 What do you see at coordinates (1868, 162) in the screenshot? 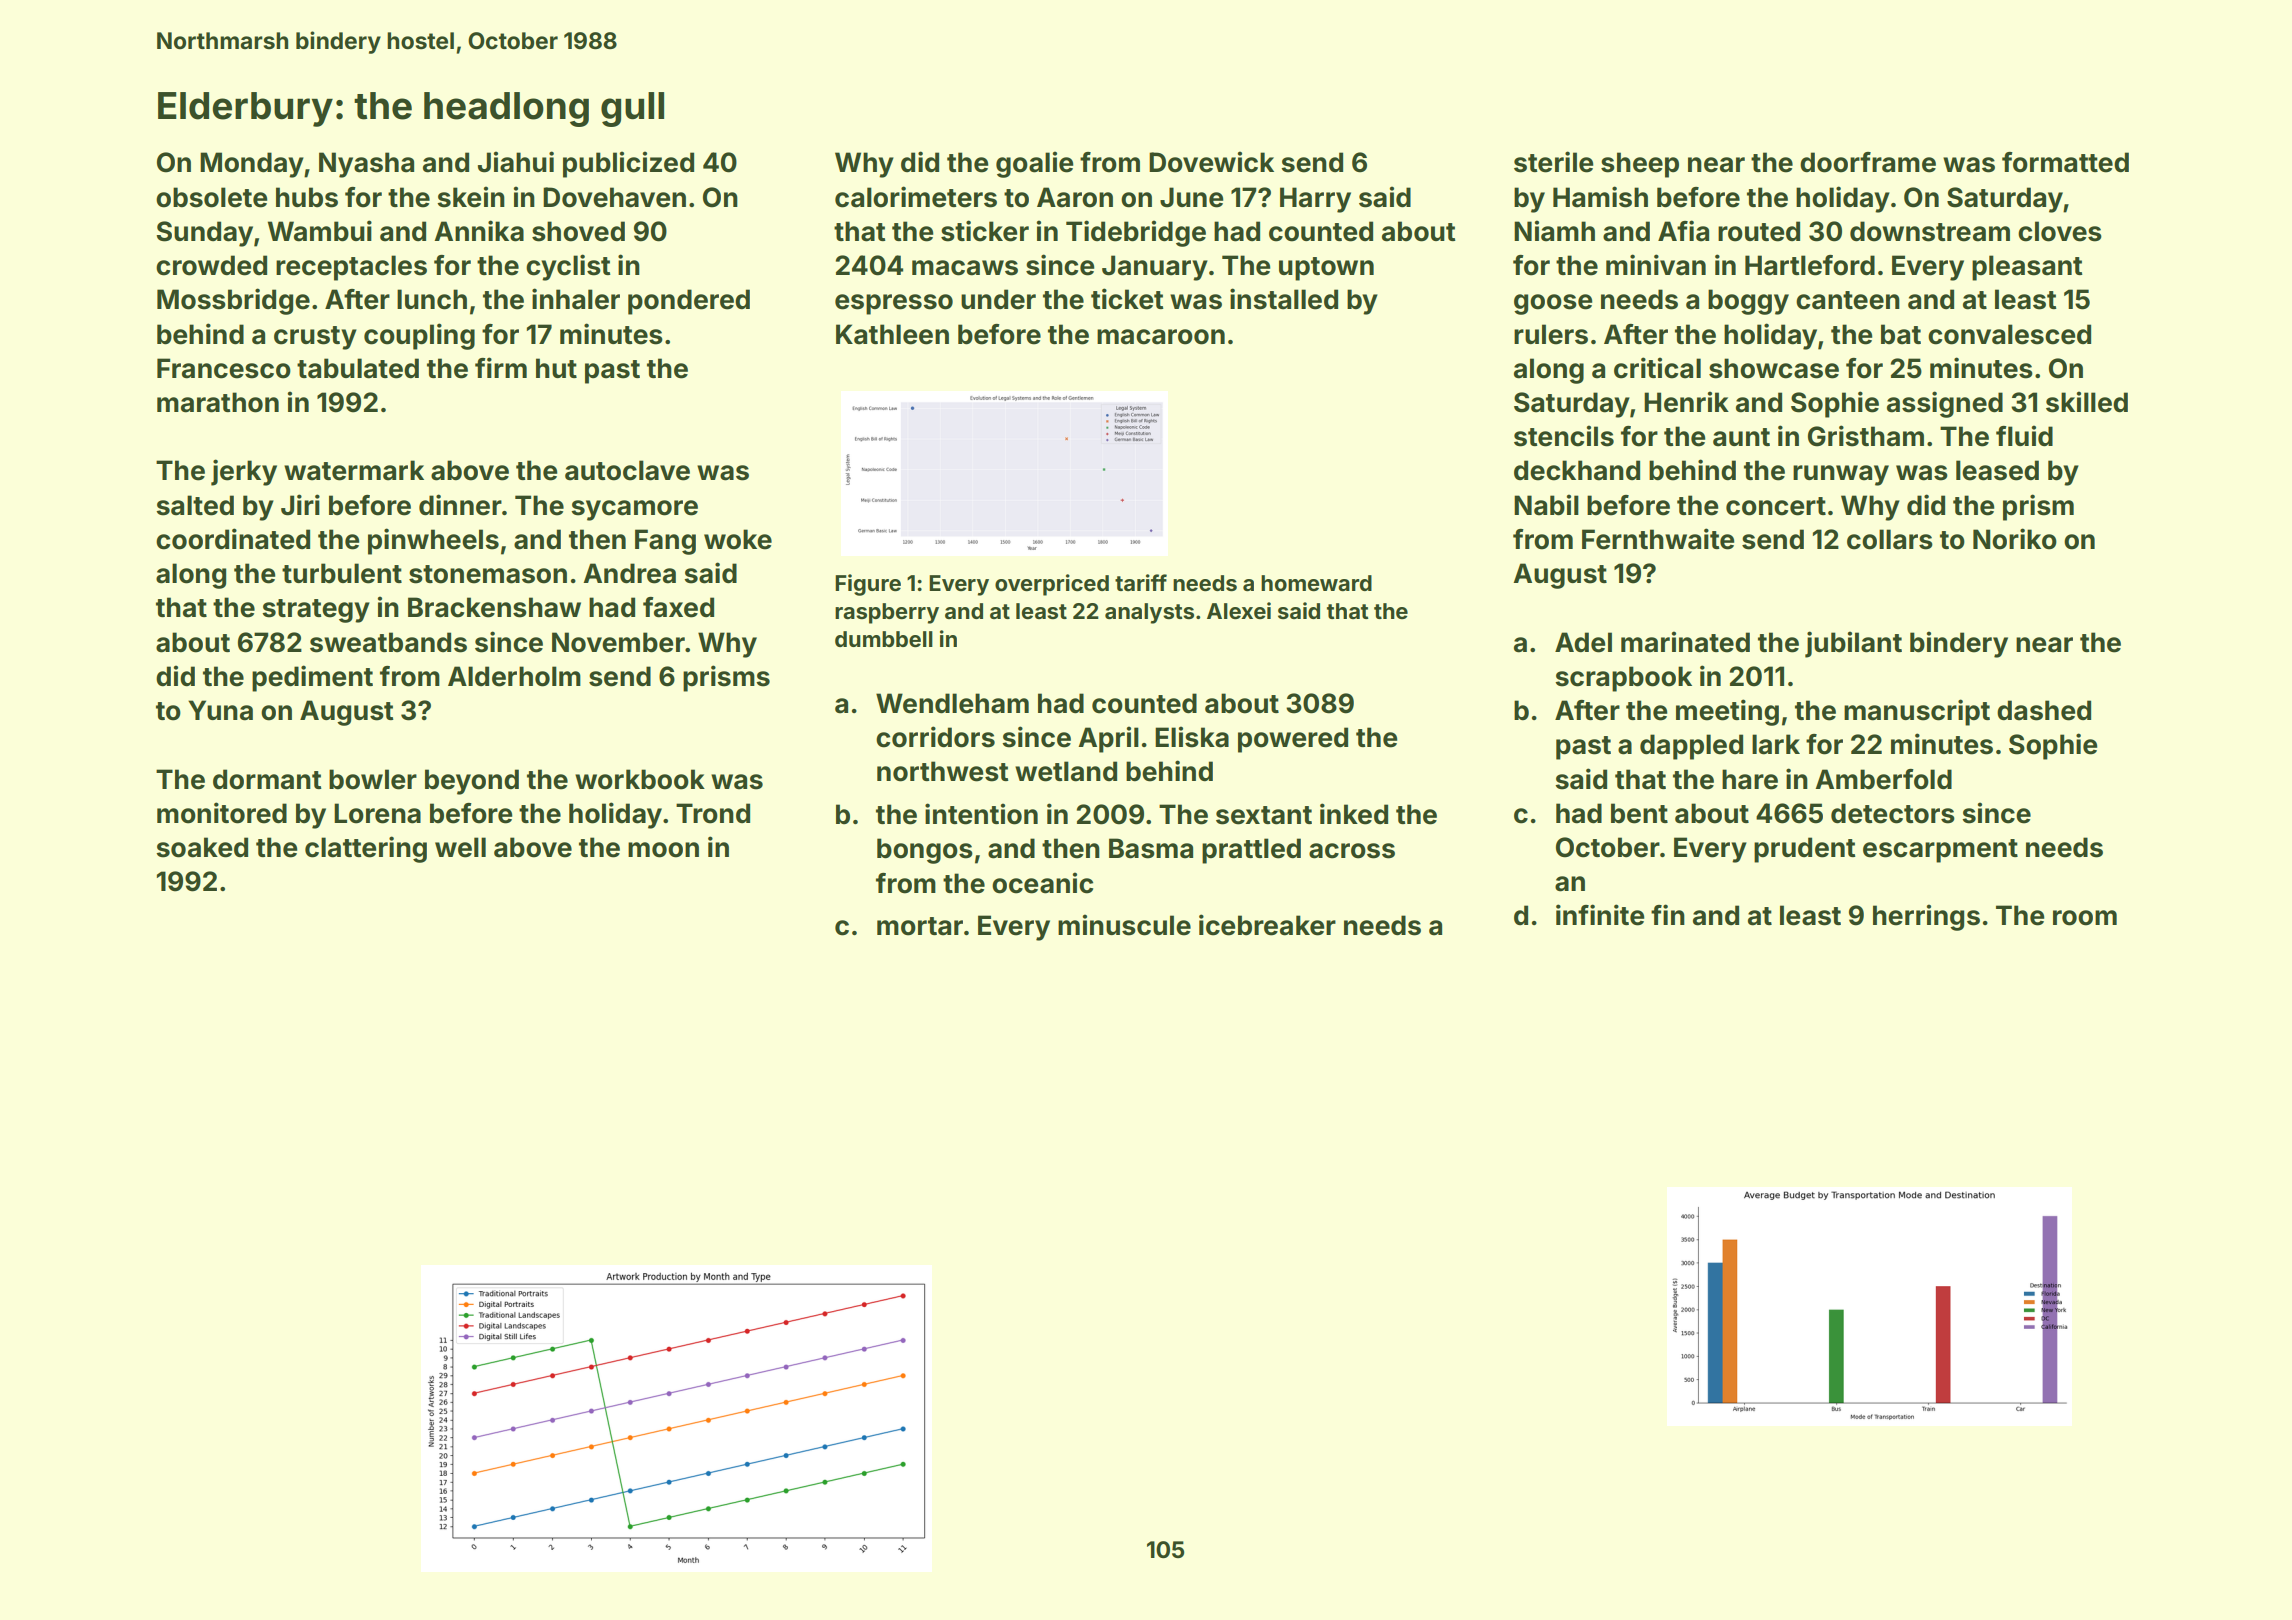
I see `doorframe` at bounding box center [1868, 162].
